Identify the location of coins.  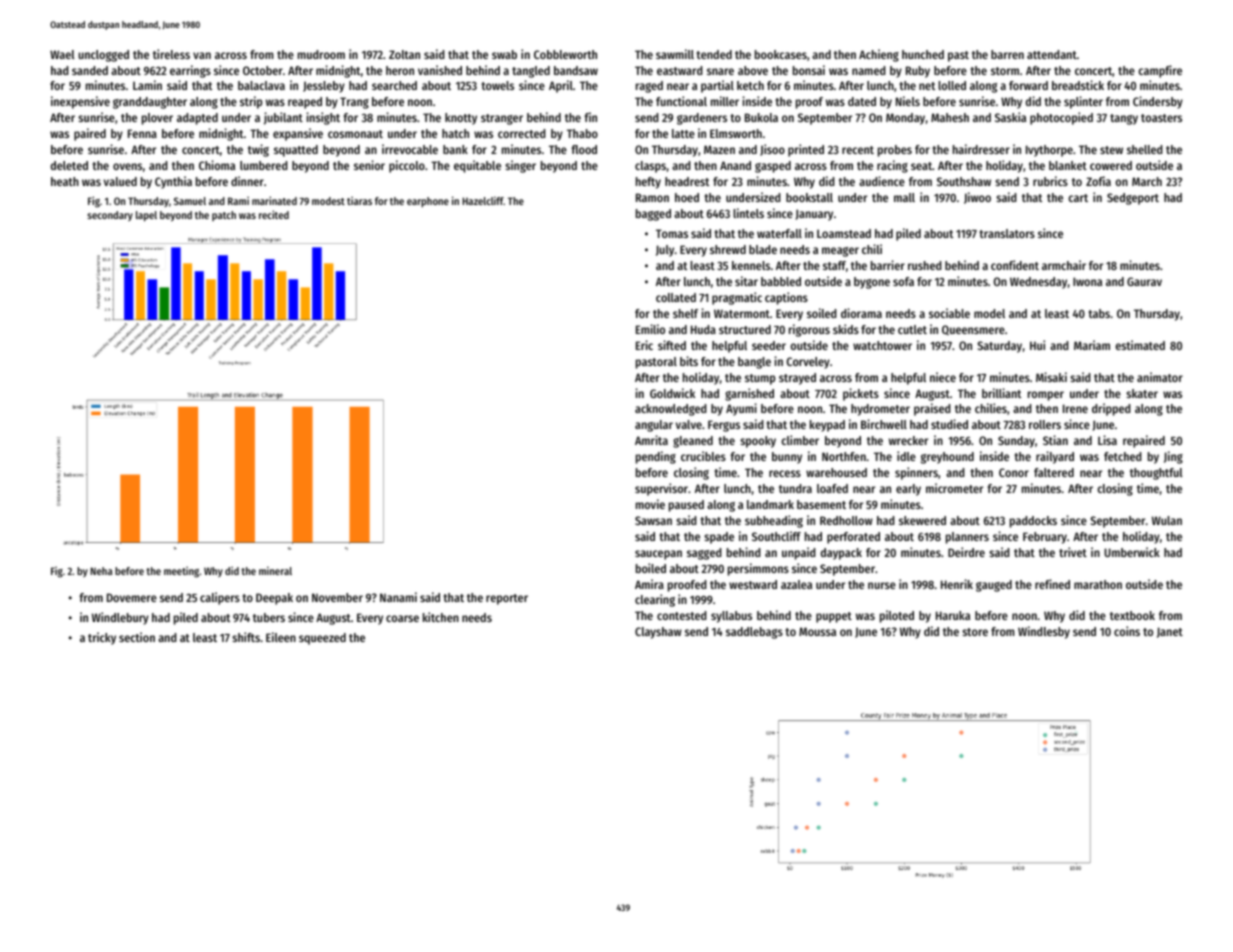
(1127, 631).
